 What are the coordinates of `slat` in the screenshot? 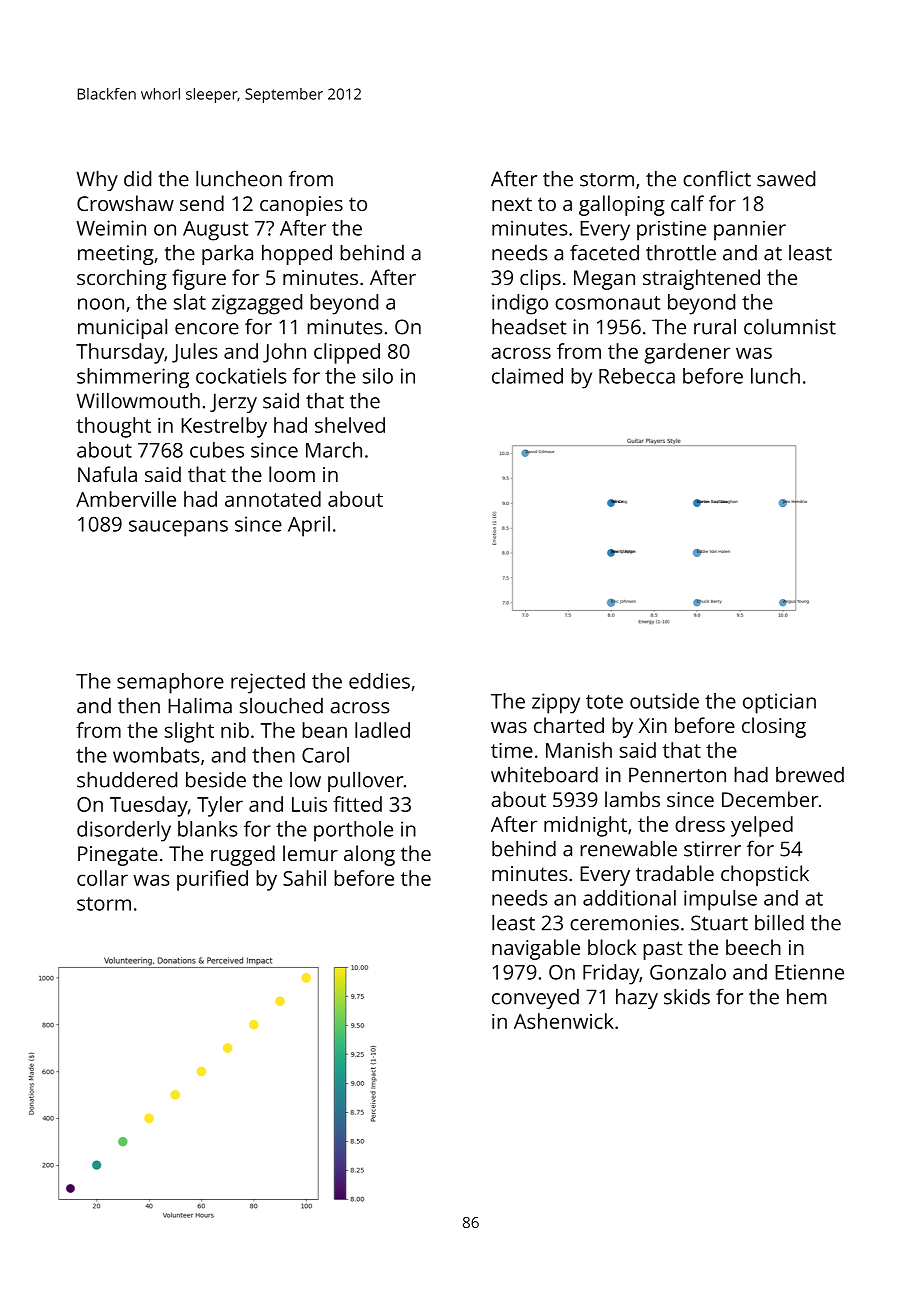 It's located at (190, 302).
